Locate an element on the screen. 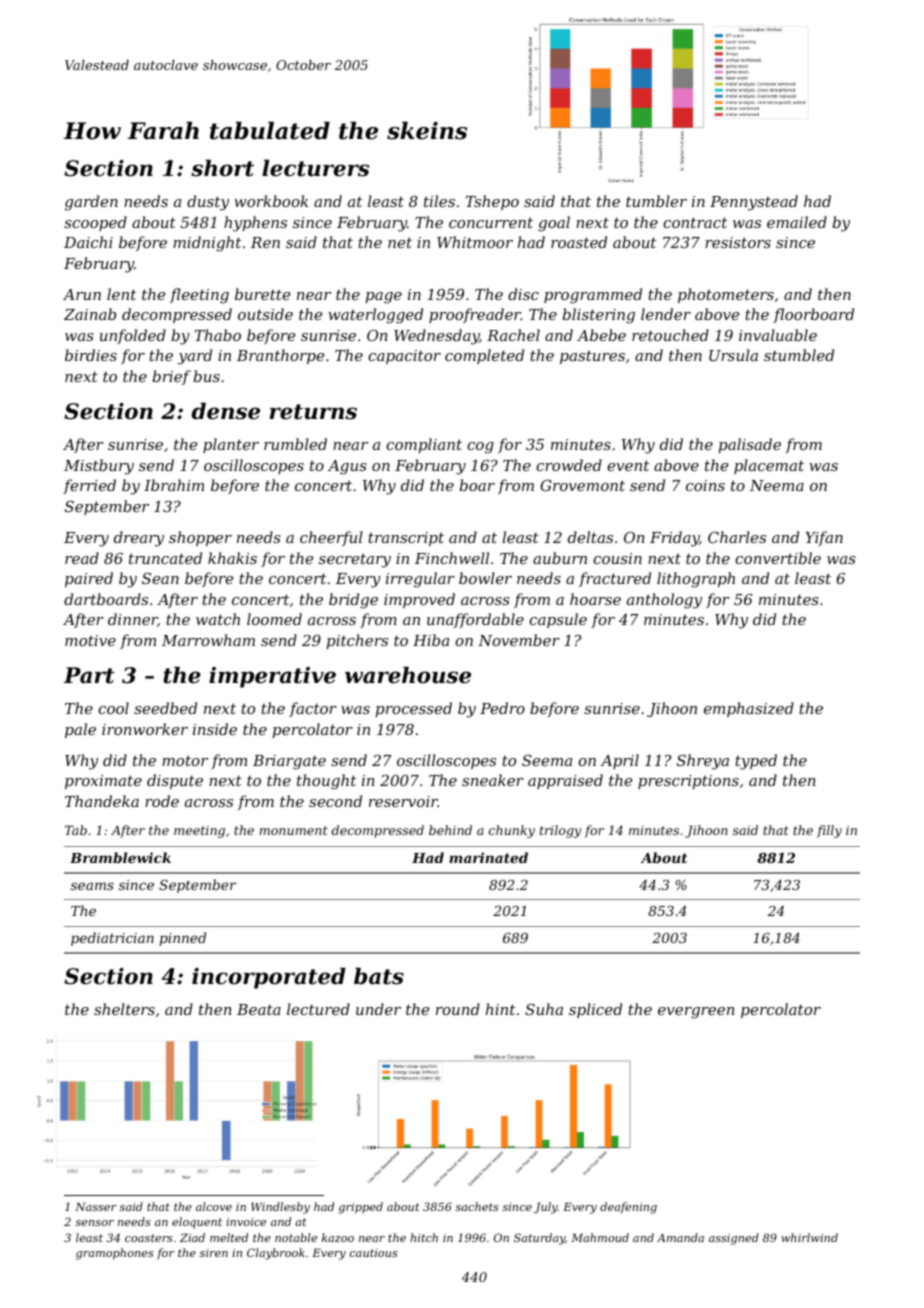  burette is located at coordinates (262, 294).
